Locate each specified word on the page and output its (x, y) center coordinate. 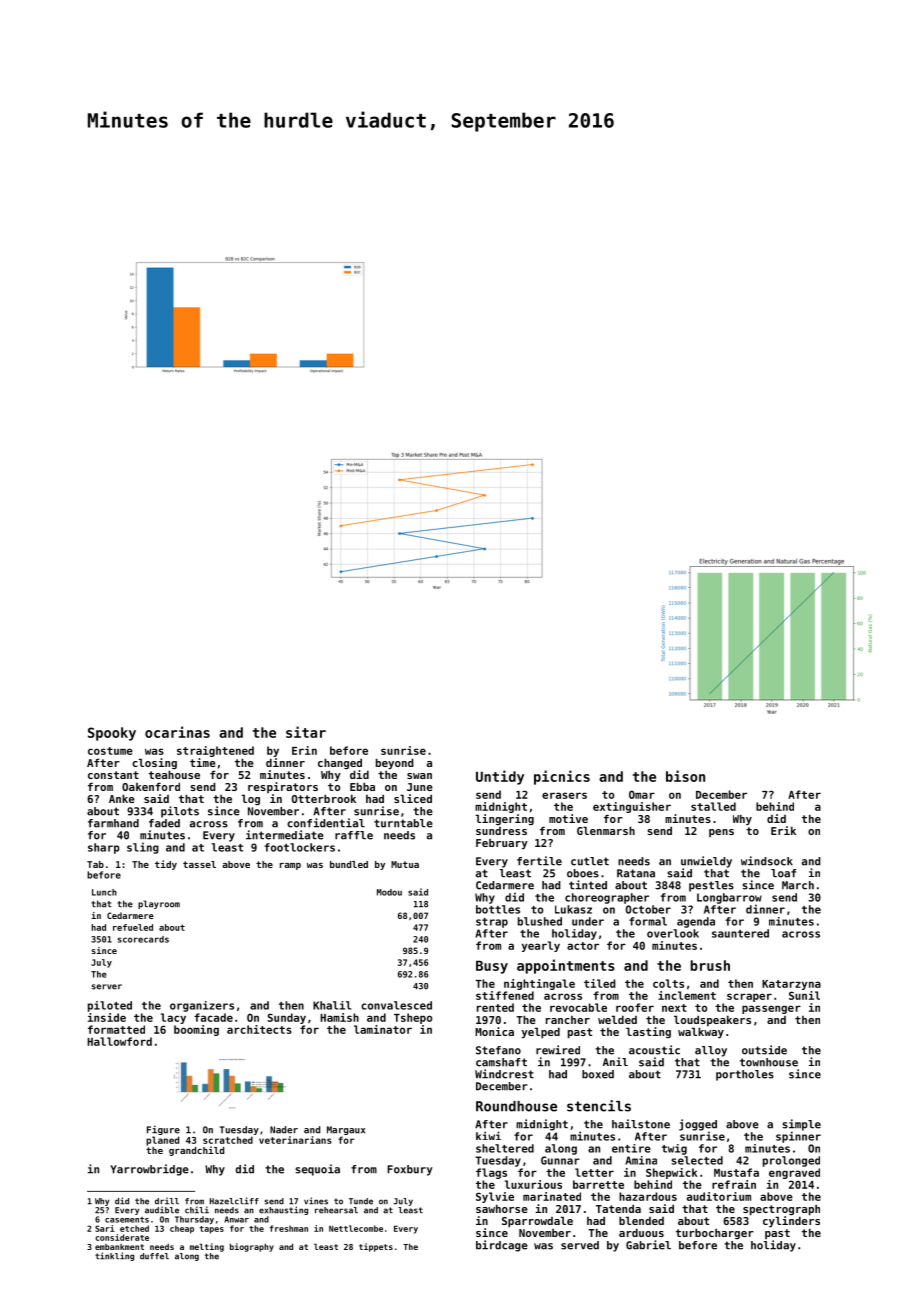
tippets (376, 1247)
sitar (306, 732)
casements (127, 1220)
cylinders (791, 1221)
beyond (395, 763)
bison (685, 776)
